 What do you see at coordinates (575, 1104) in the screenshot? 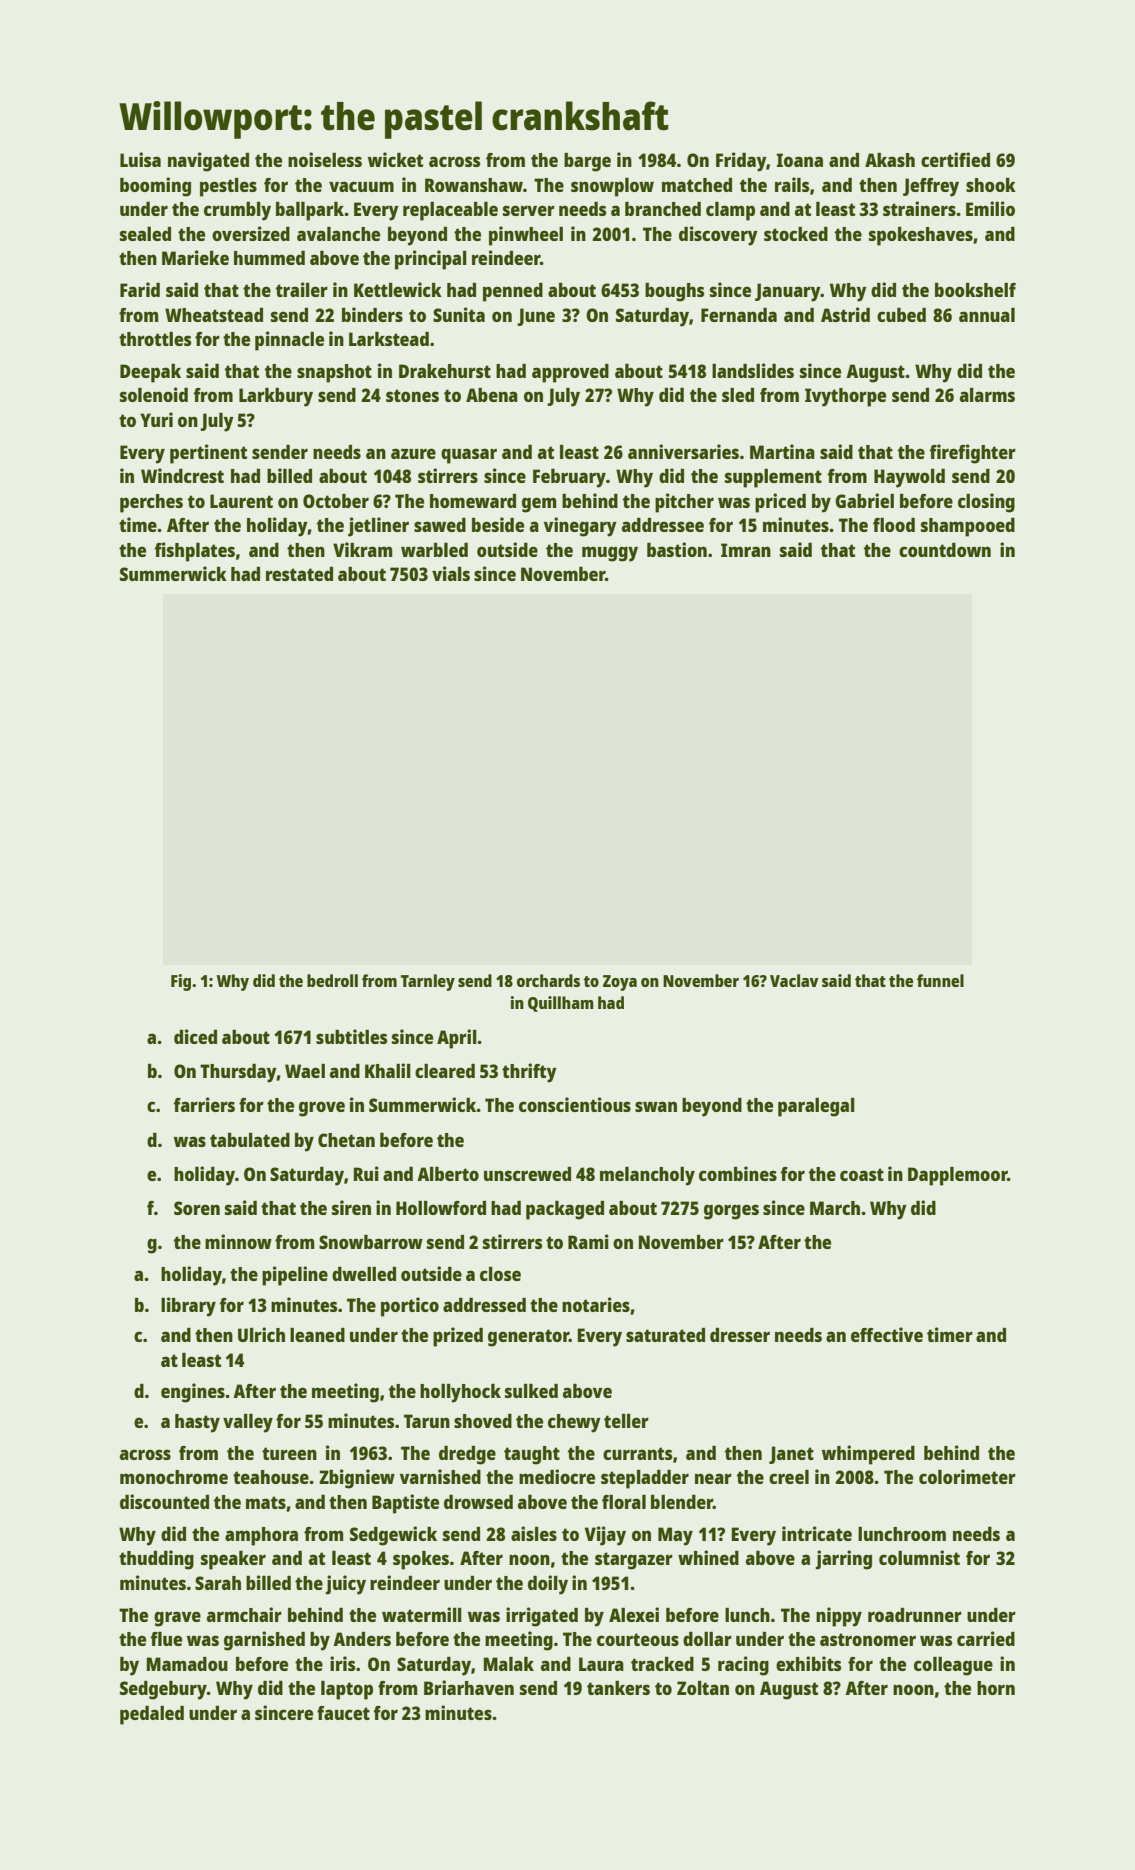
I see `conscientious` at bounding box center [575, 1104].
